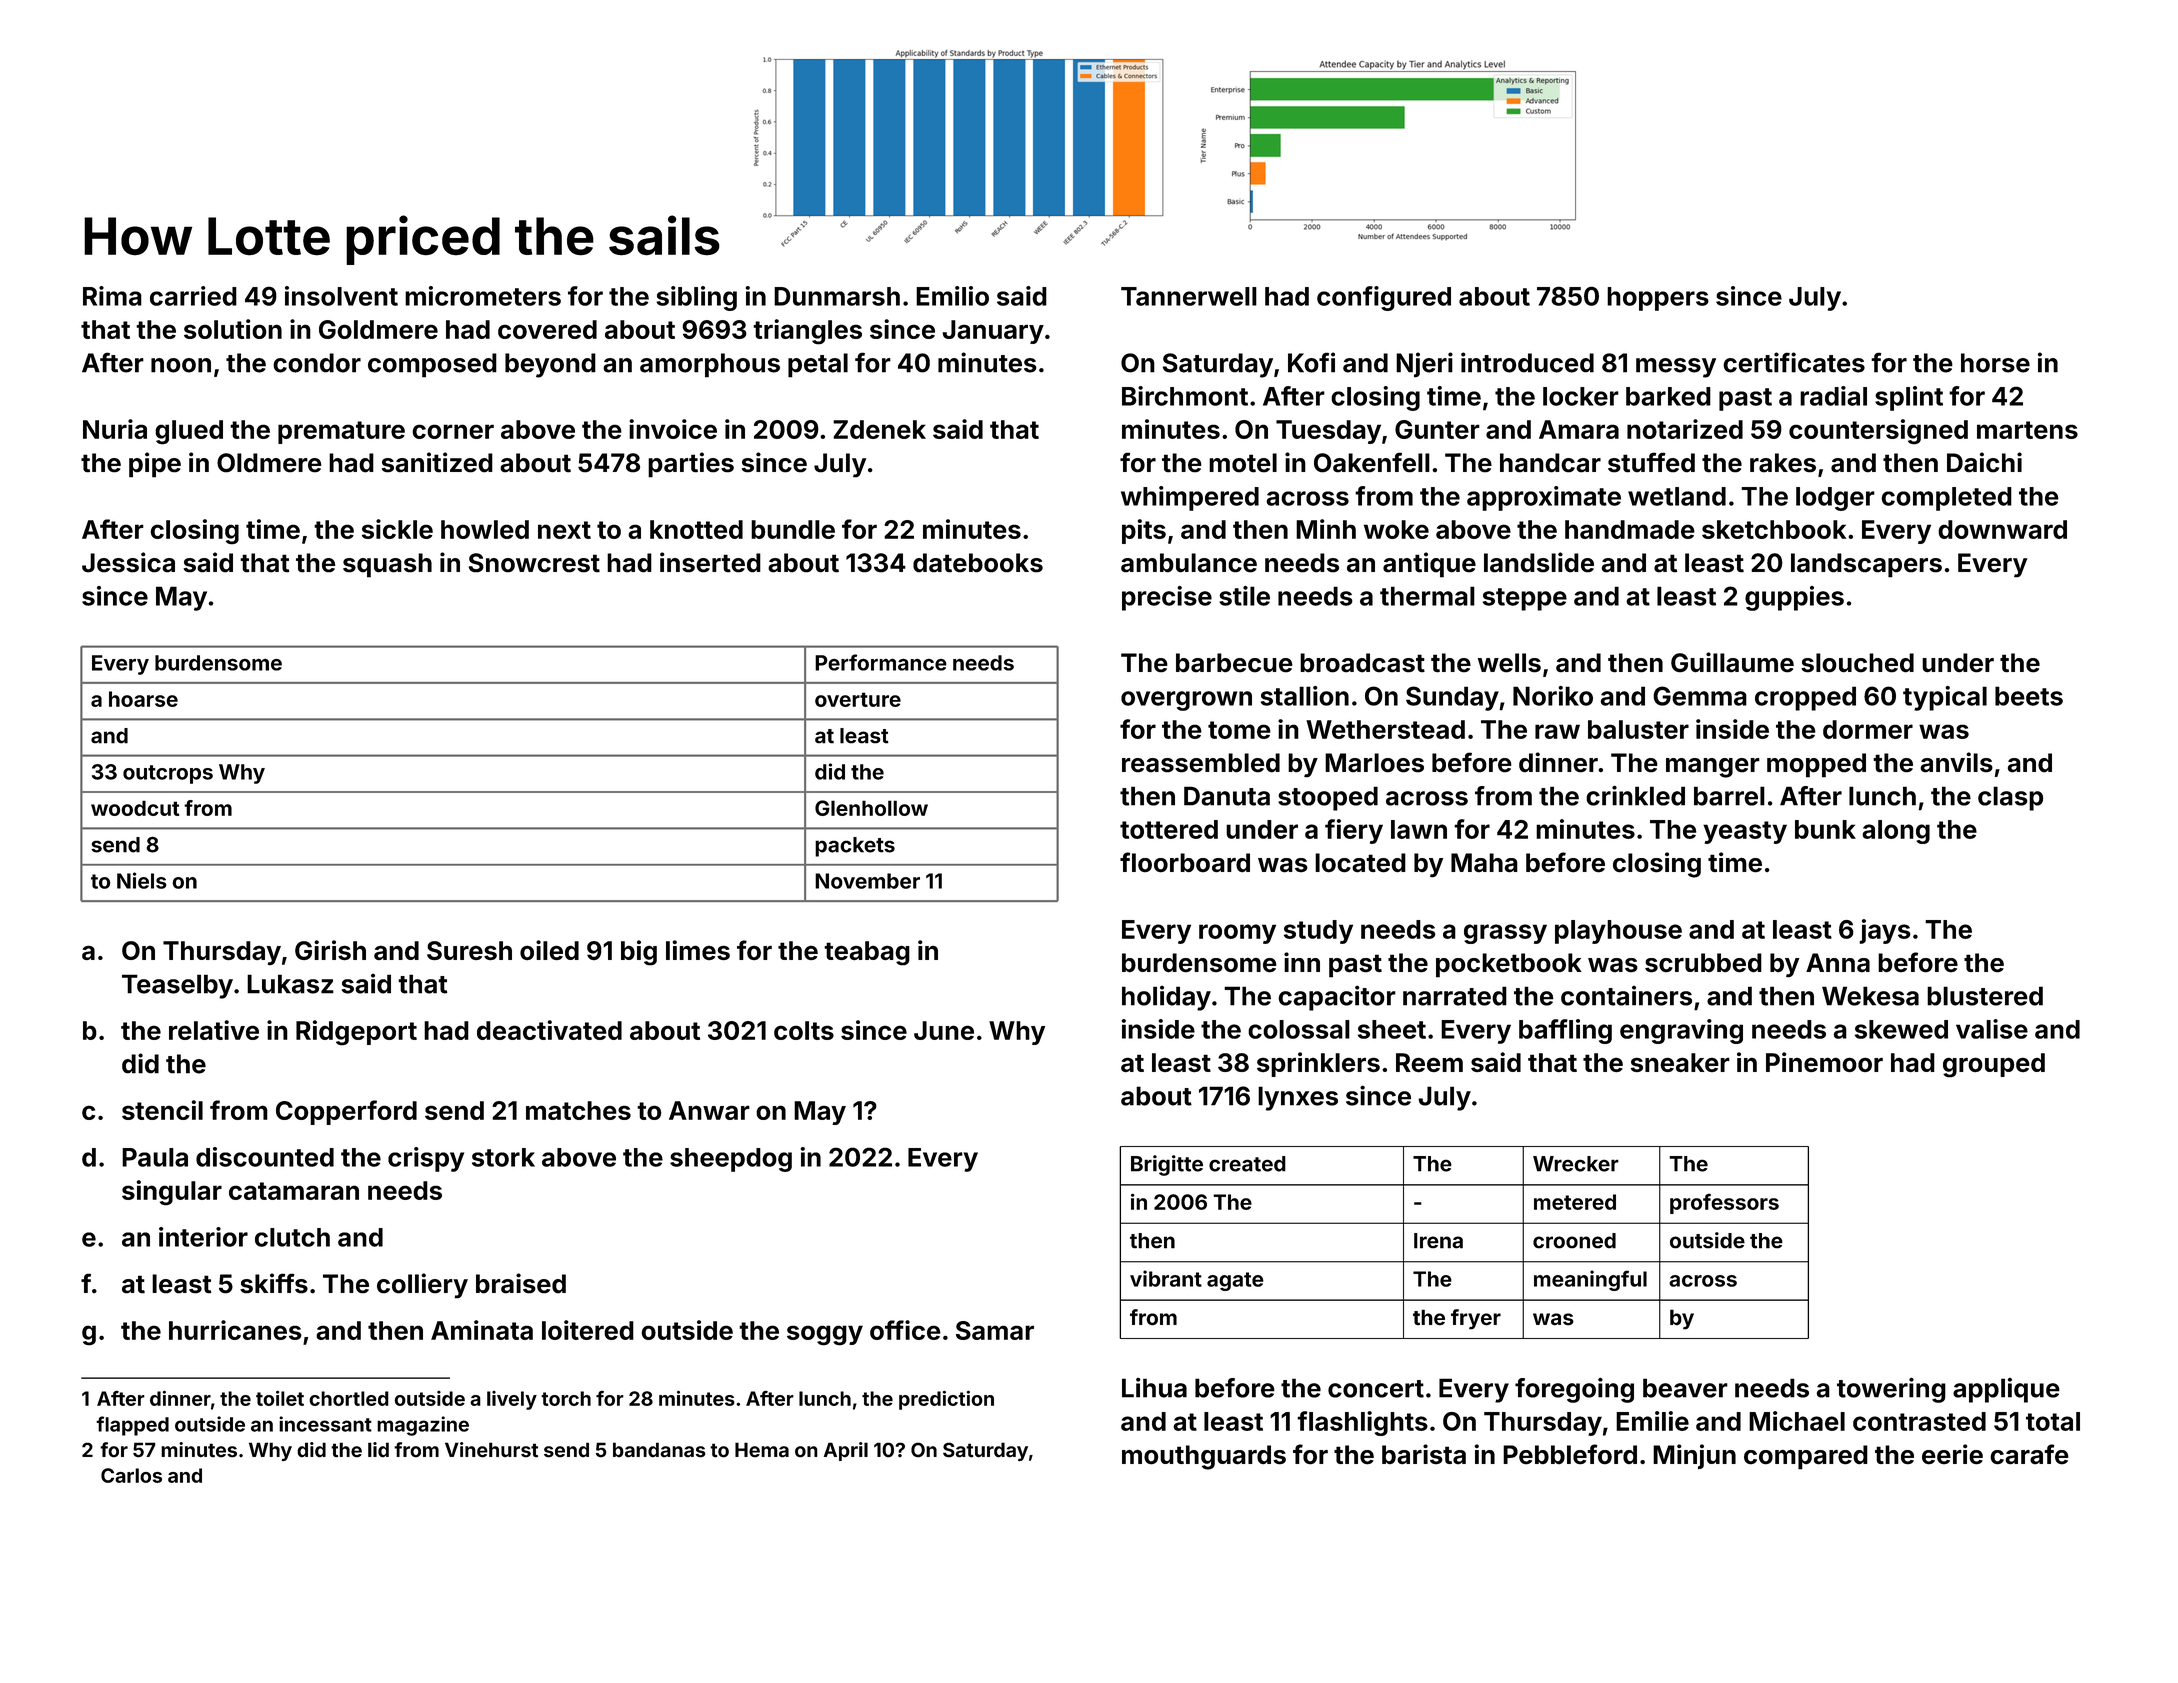 The image size is (2178, 1683). Describe the element at coordinates (1724, 1204) in the image. I see `professors` at that location.
